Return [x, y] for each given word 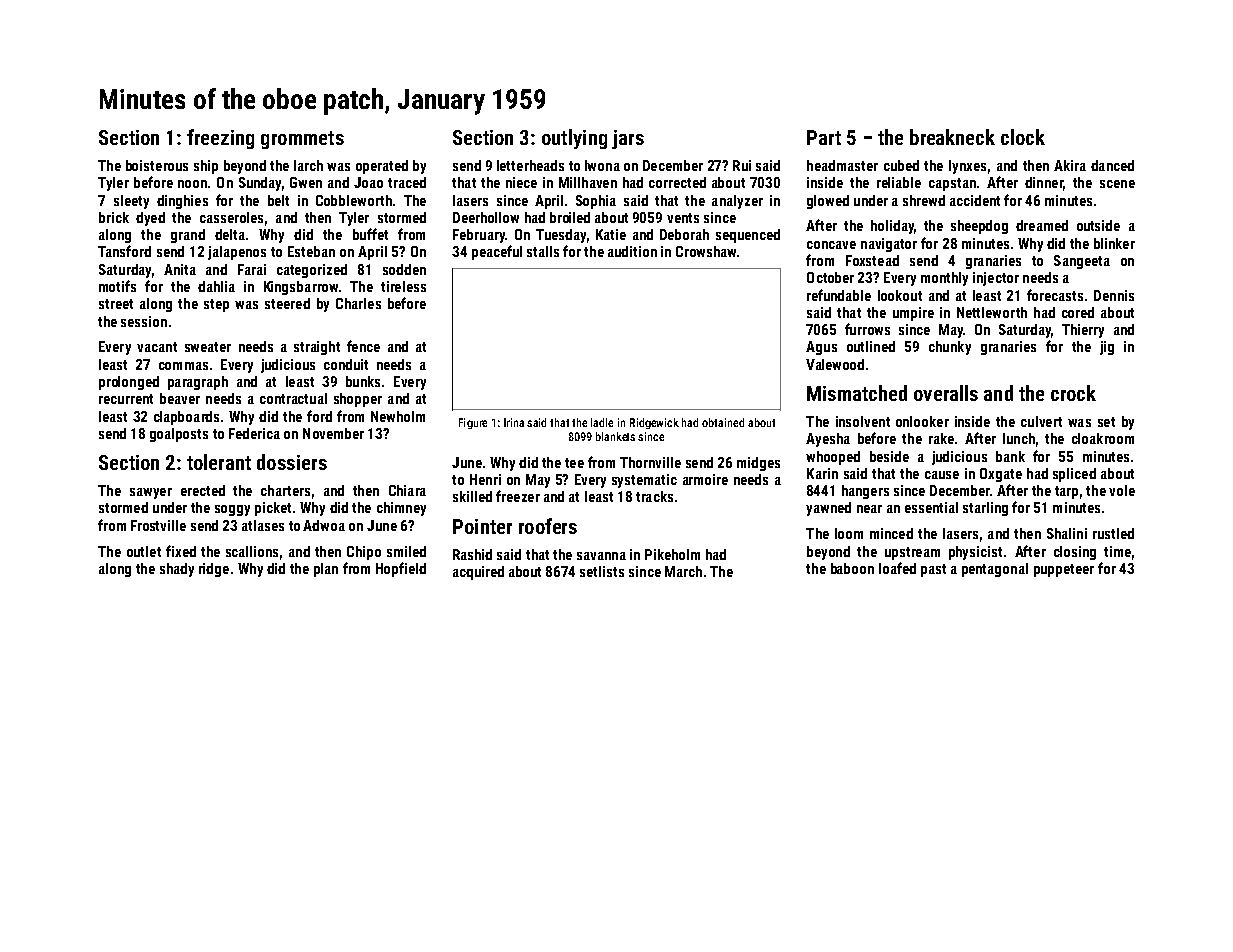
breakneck [952, 137]
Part [824, 137]
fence [363, 346]
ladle [602, 422]
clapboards [186, 418]
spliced [1074, 475]
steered [287, 303]
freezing [220, 139]
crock [1073, 393]
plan [326, 570]
